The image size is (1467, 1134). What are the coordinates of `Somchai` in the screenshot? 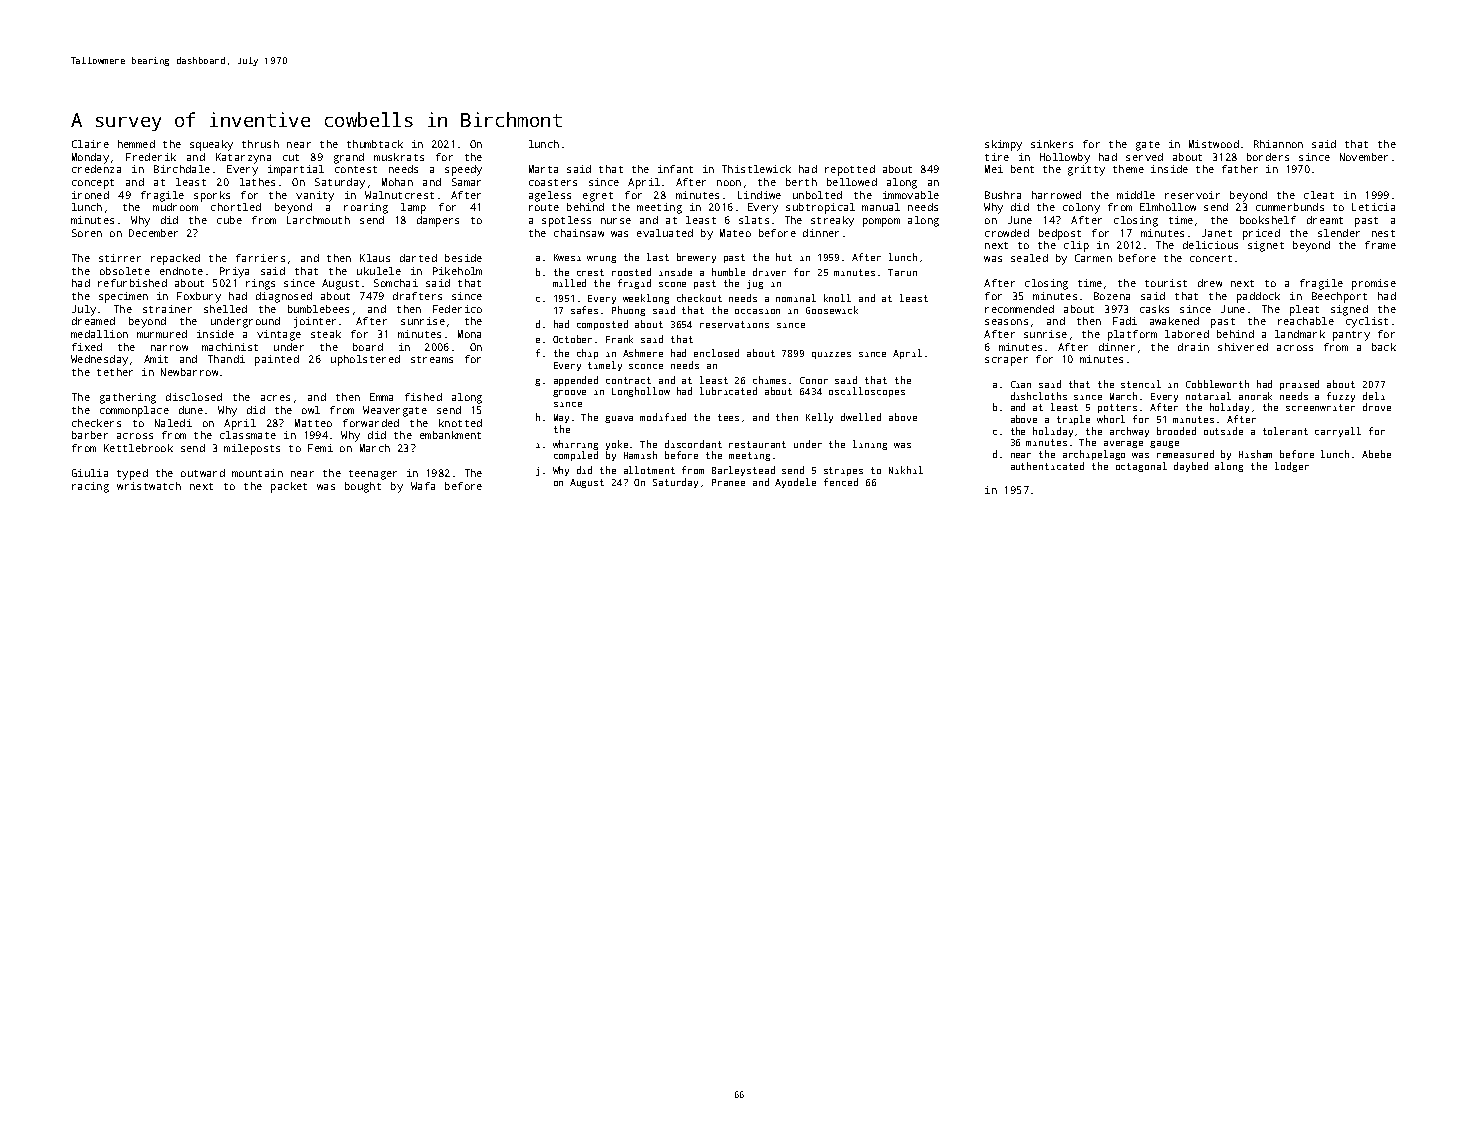 It's located at (396, 283).
